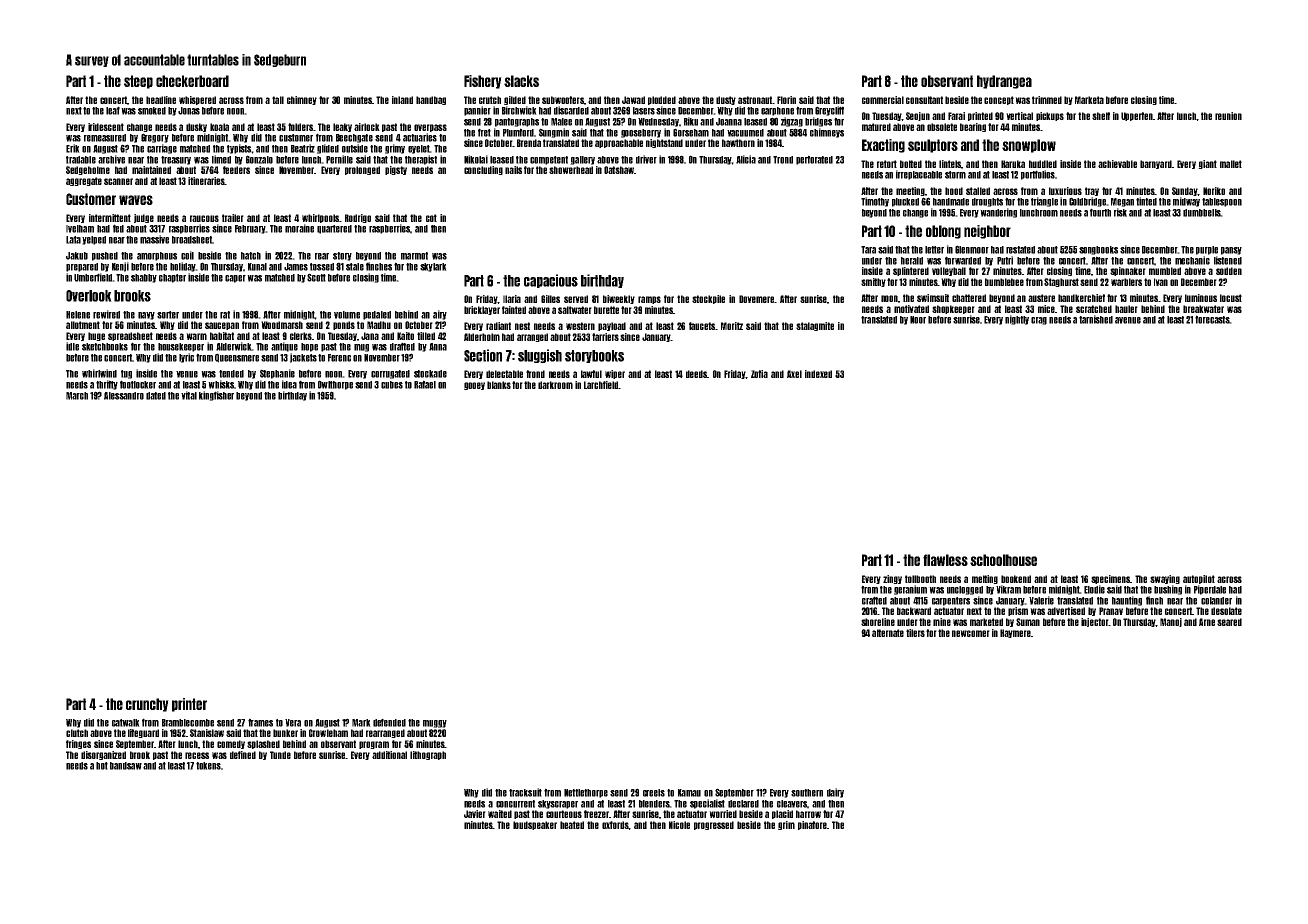 The image size is (1308, 924). What do you see at coordinates (126, 766) in the screenshot?
I see `bandsaw` at bounding box center [126, 766].
